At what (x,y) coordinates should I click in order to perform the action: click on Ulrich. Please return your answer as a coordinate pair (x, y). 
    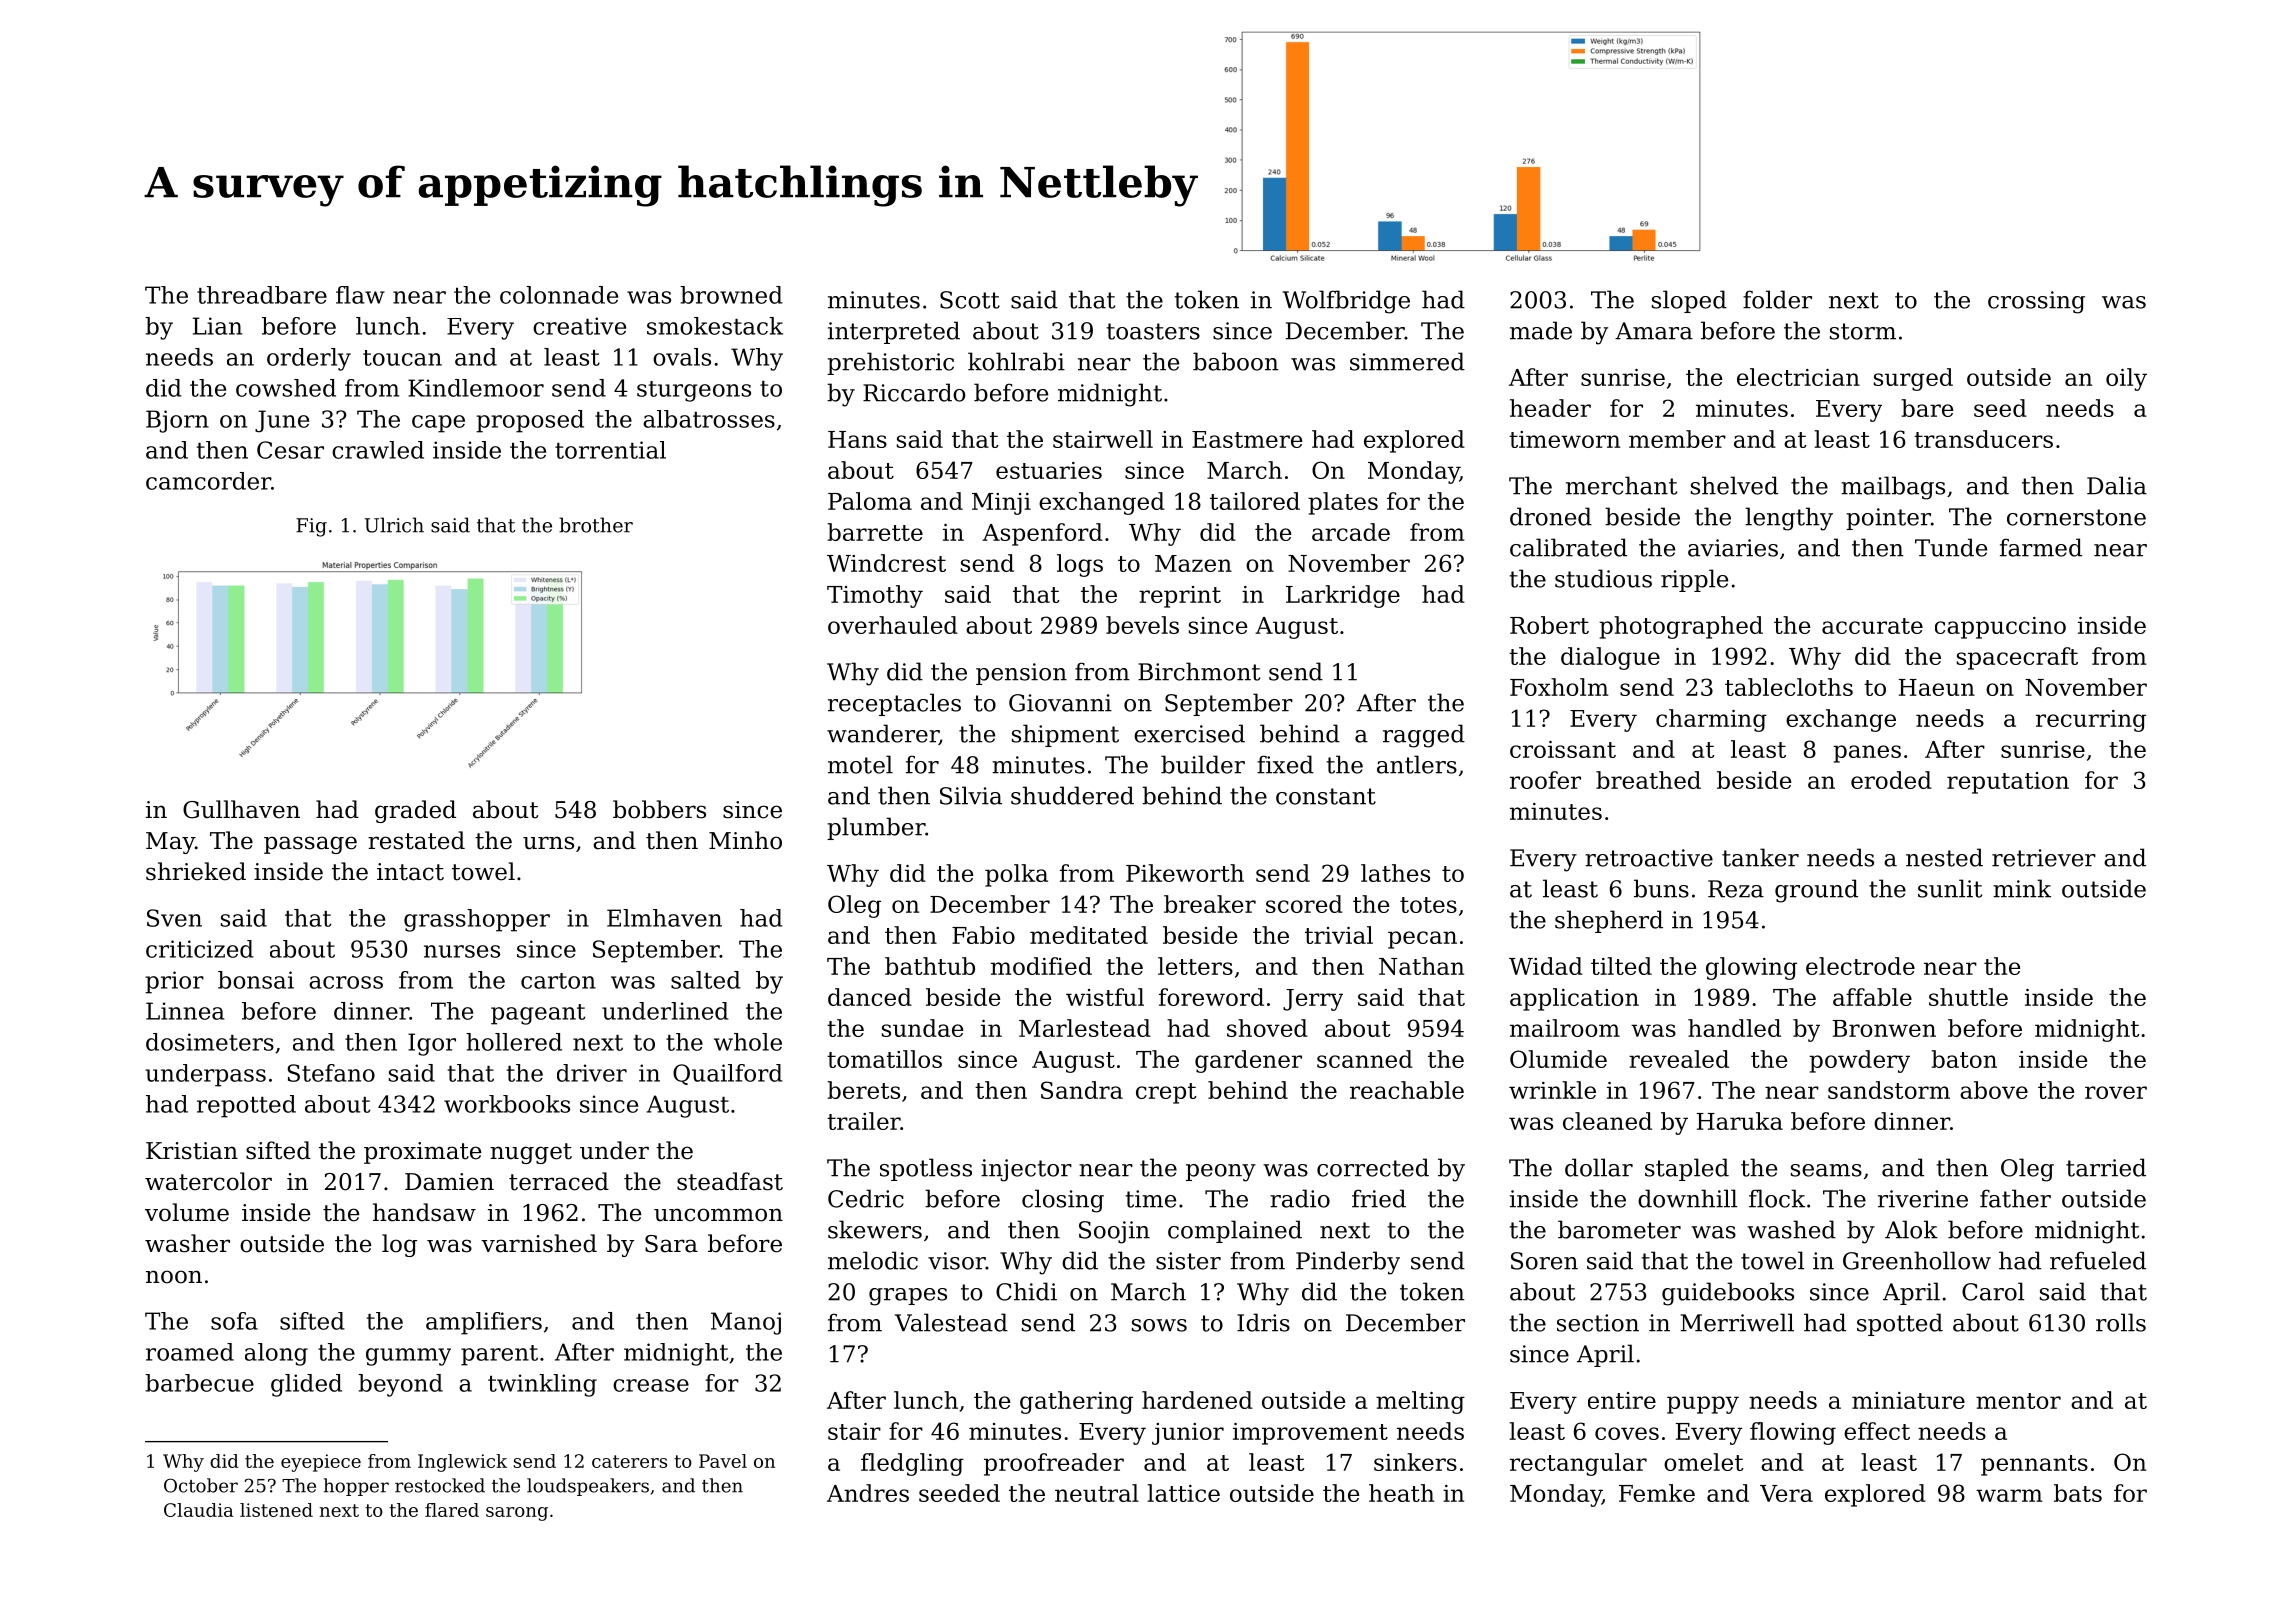
    Looking at the image, I should click on (394, 525).
